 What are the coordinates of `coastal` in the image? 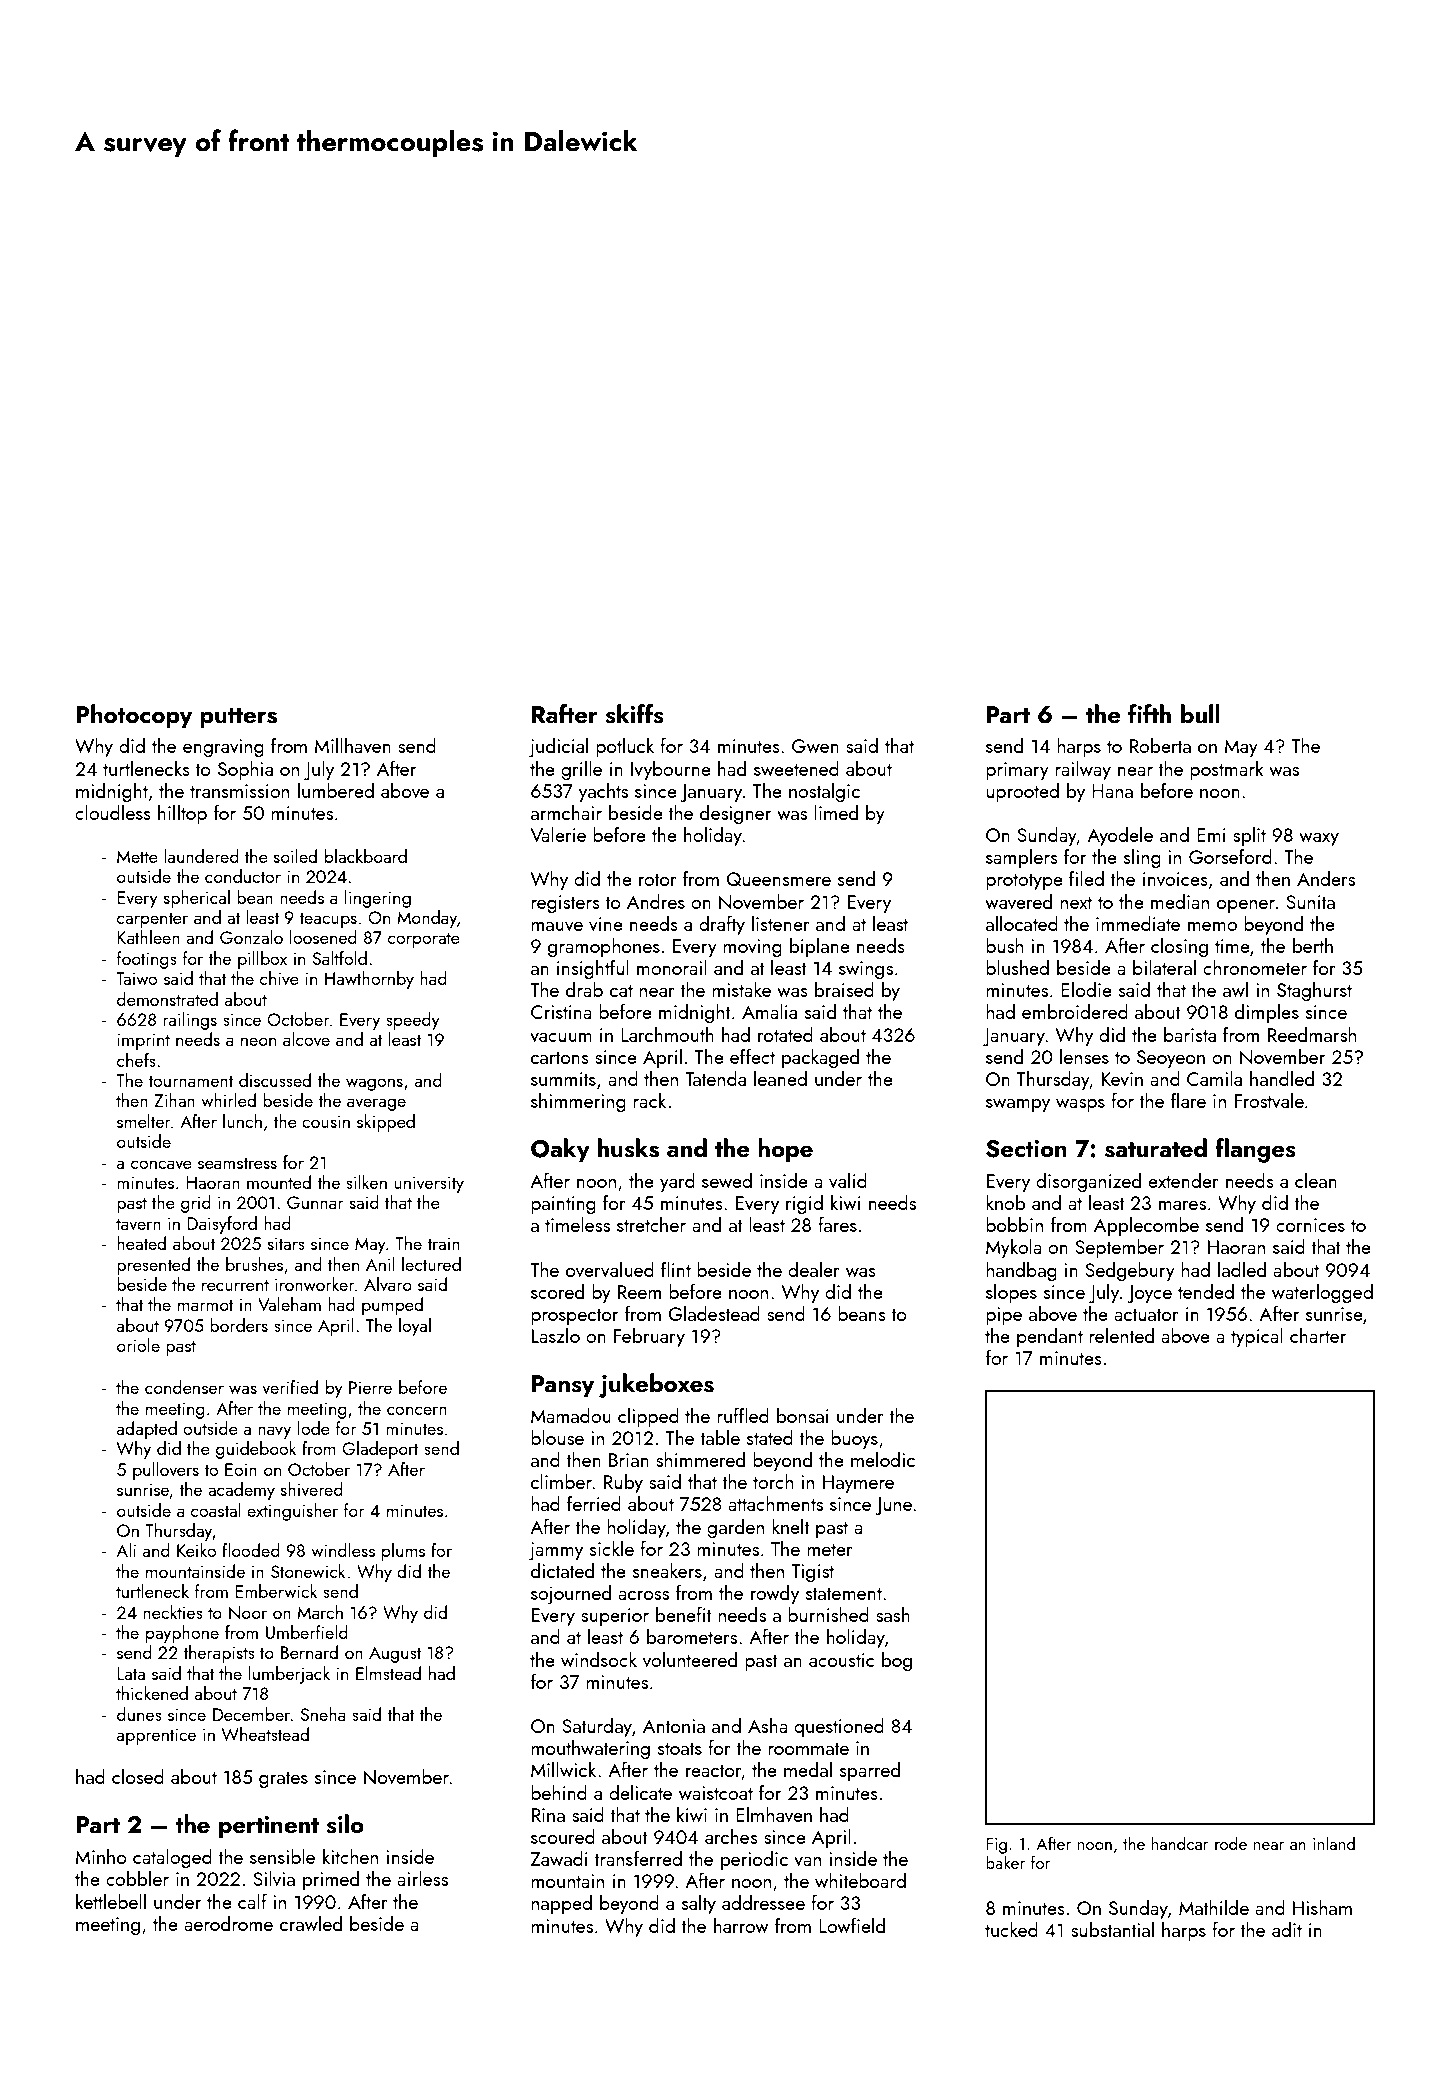 It's located at (216, 1510).
